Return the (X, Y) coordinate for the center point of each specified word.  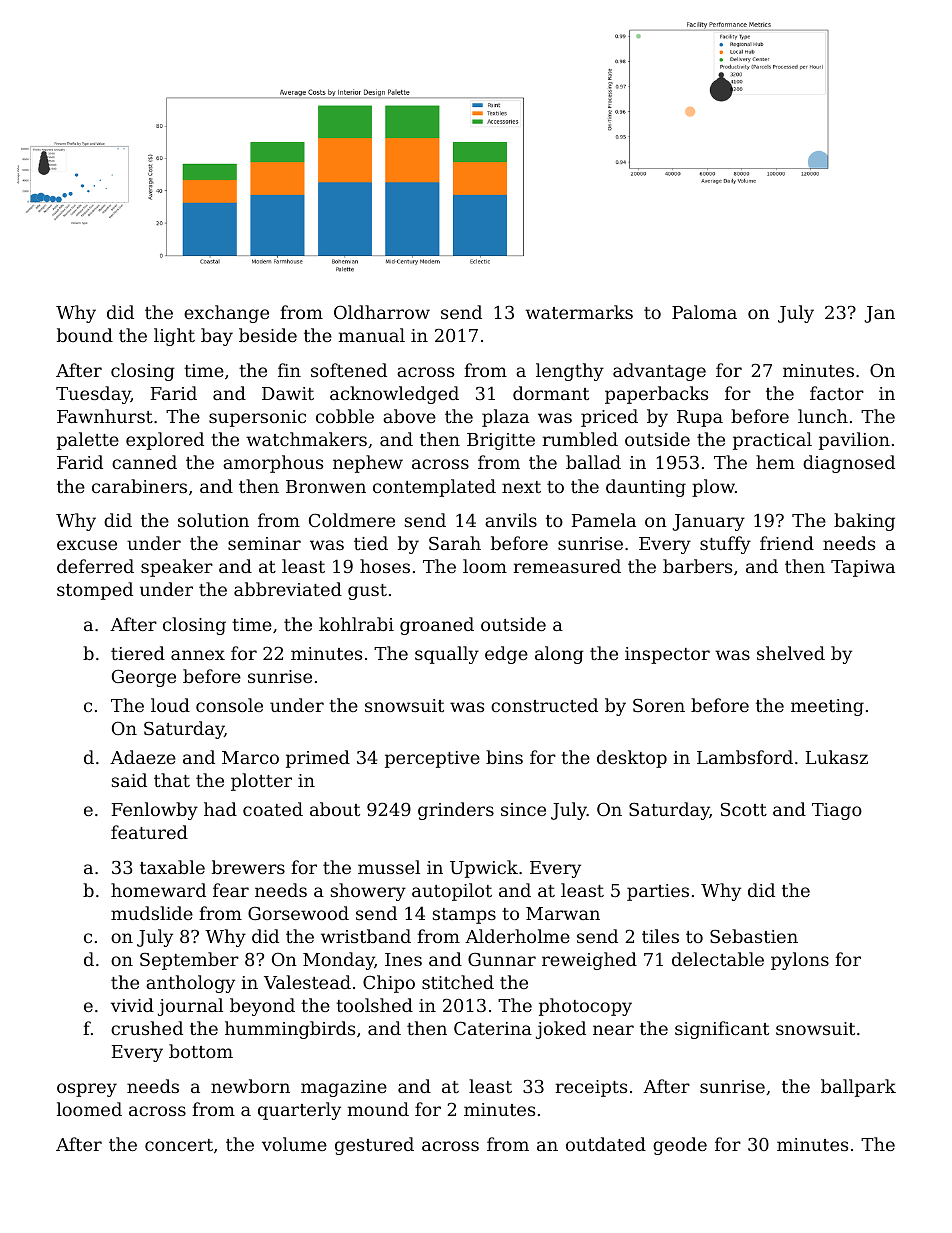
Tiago (837, 811)
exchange (226, 314)
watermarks (579, 312)
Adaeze (143, 757)
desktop (632, 759)
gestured (374, 1146)
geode (680, 1146)
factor (837, 393)
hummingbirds (290, 1030)
